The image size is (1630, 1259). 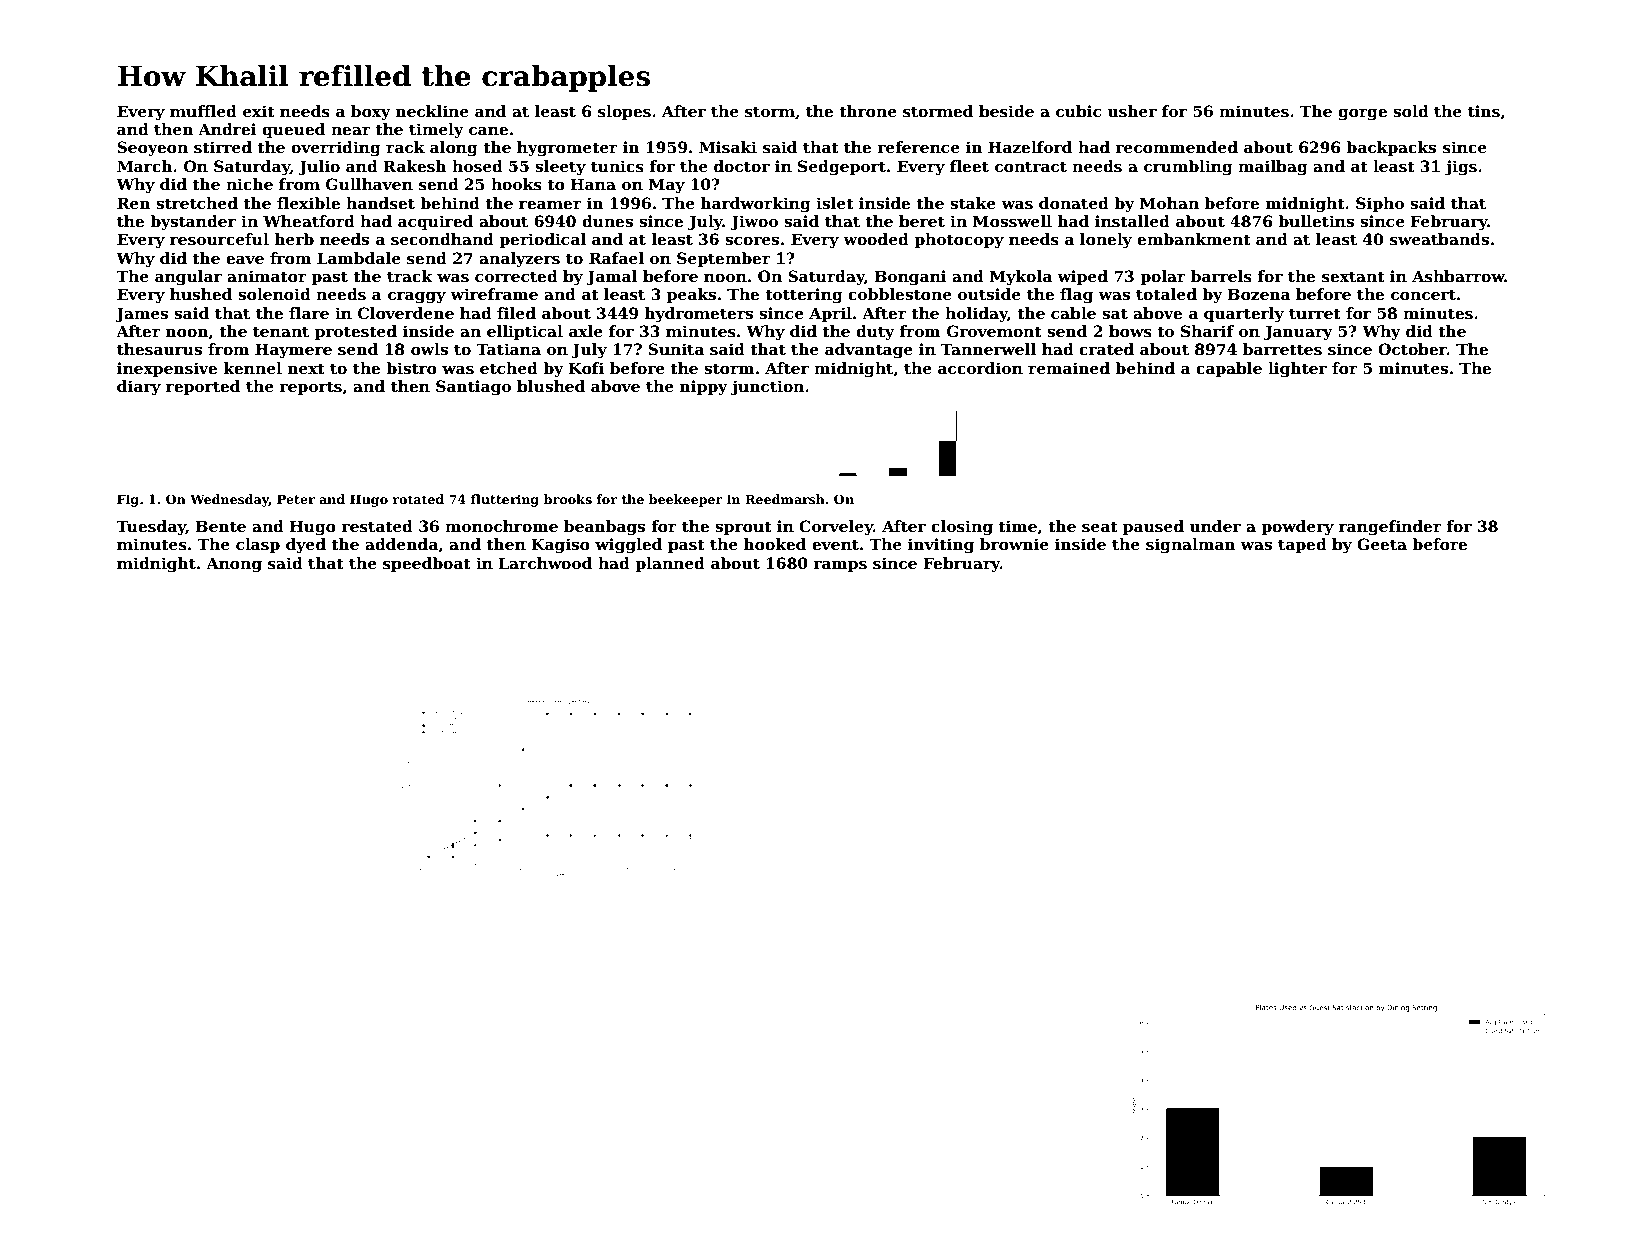 What do you see at coordinates (1100, 526) in the screenshot?
I see `seat` at bounding box center [1100, 526].
